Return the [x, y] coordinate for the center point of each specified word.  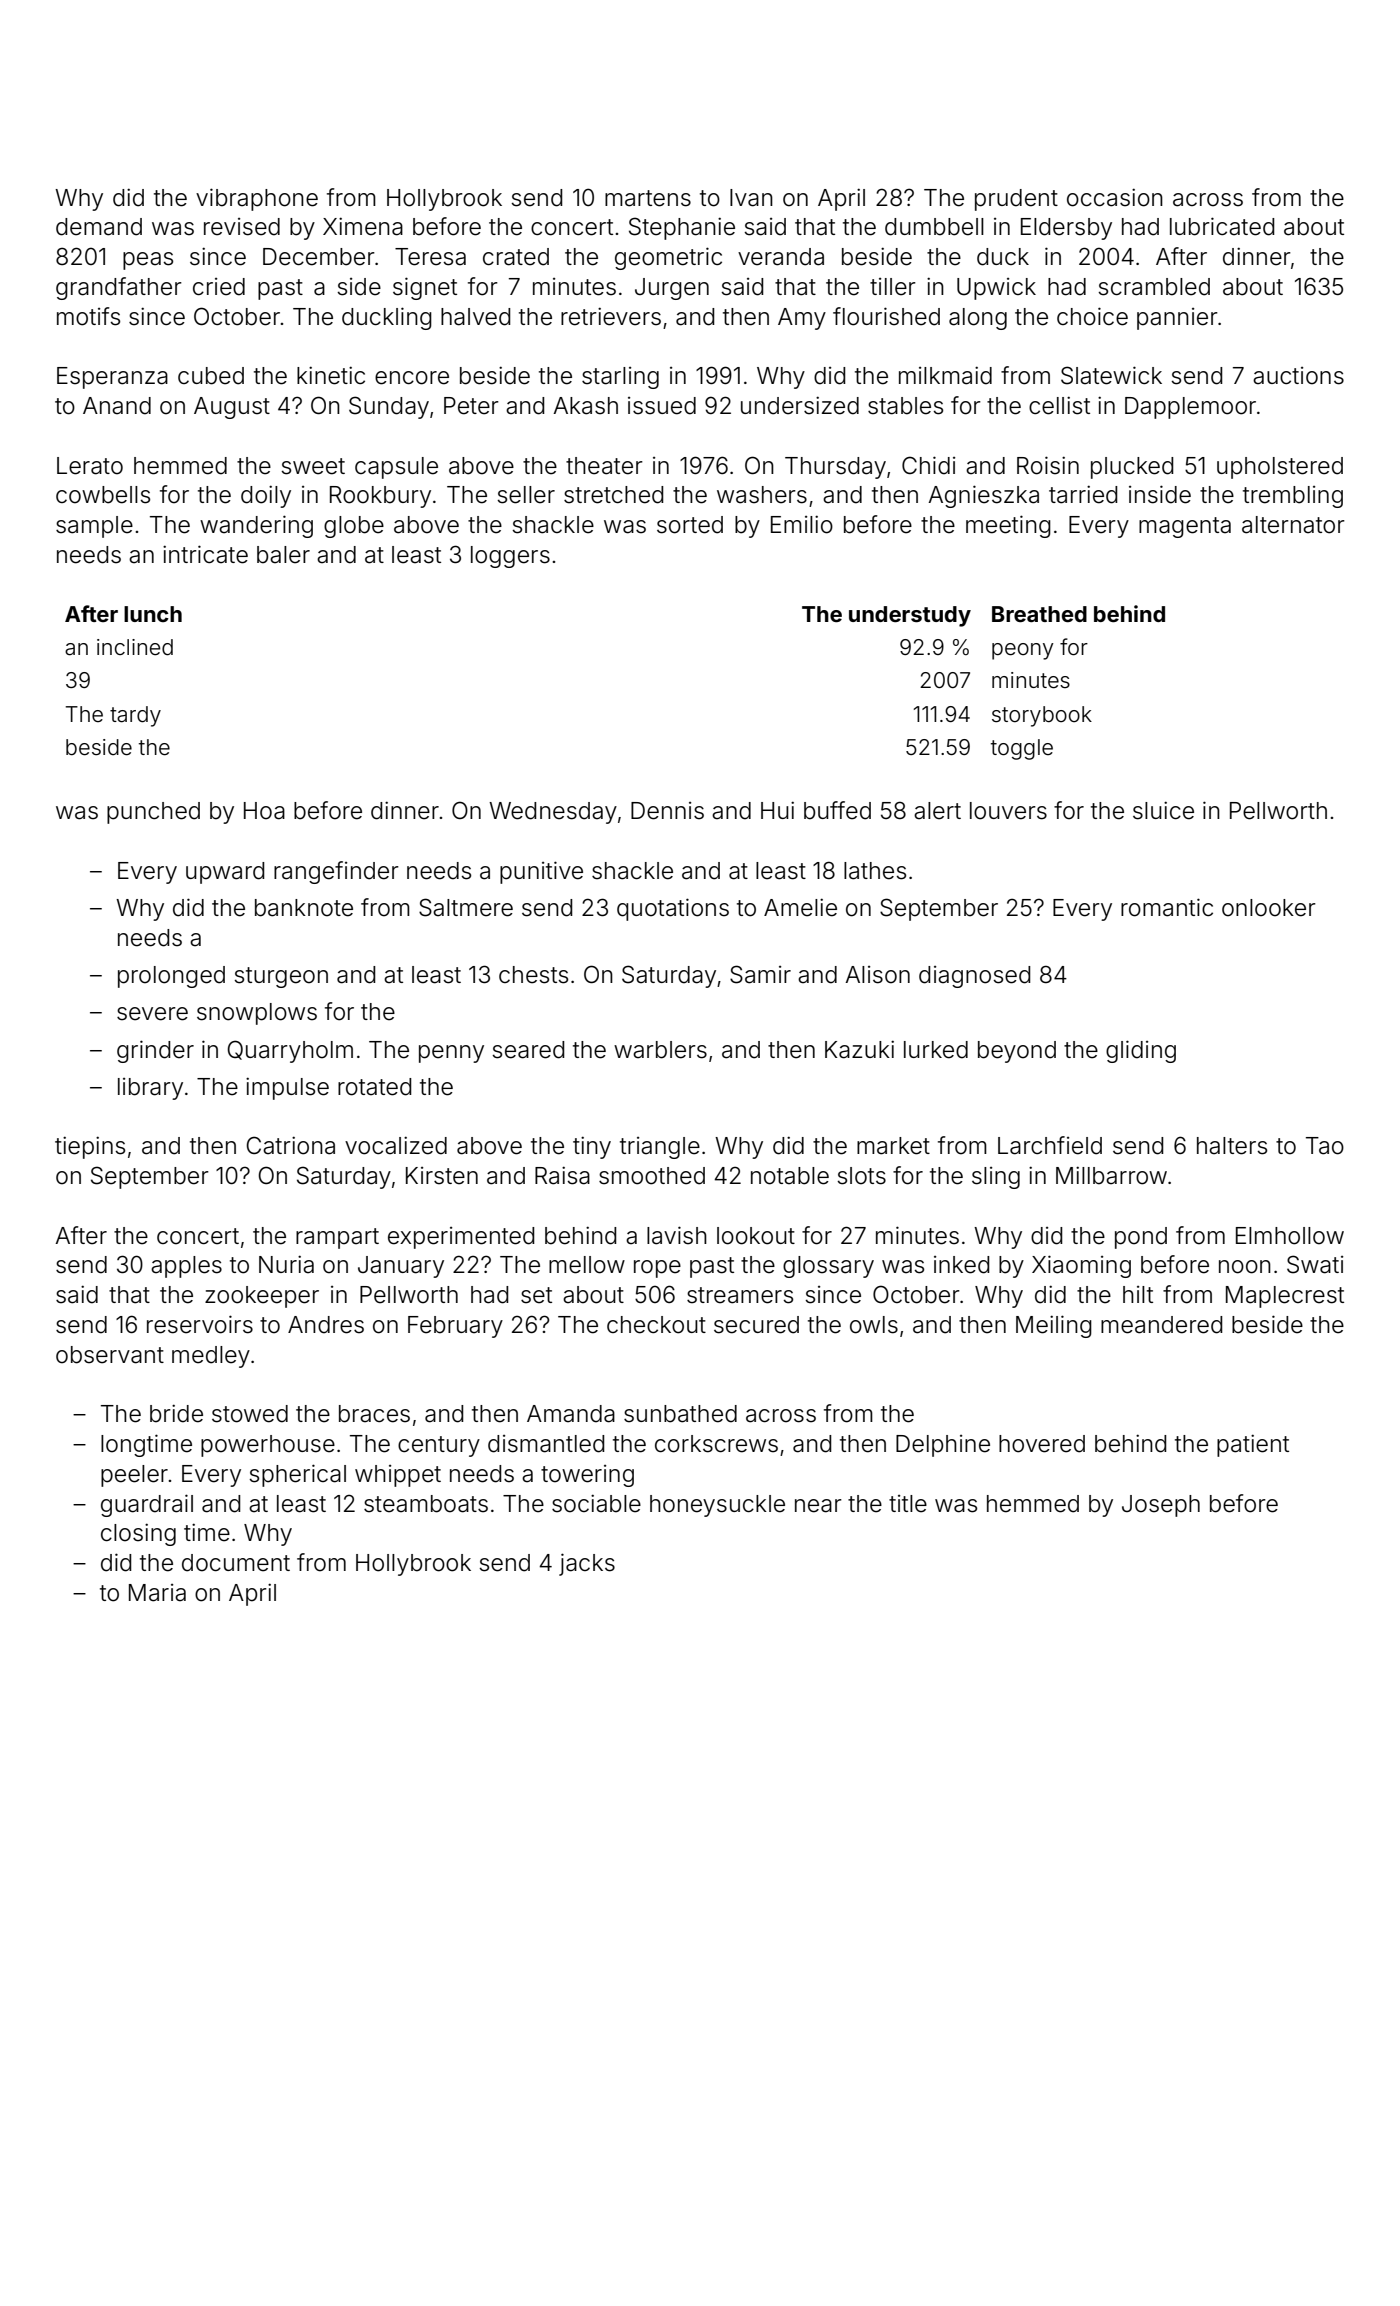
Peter [471, 406]
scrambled [1154, 287]
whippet [398, 1476]
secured [756, 1325]
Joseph [1161, 1506]
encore [412, 378]
